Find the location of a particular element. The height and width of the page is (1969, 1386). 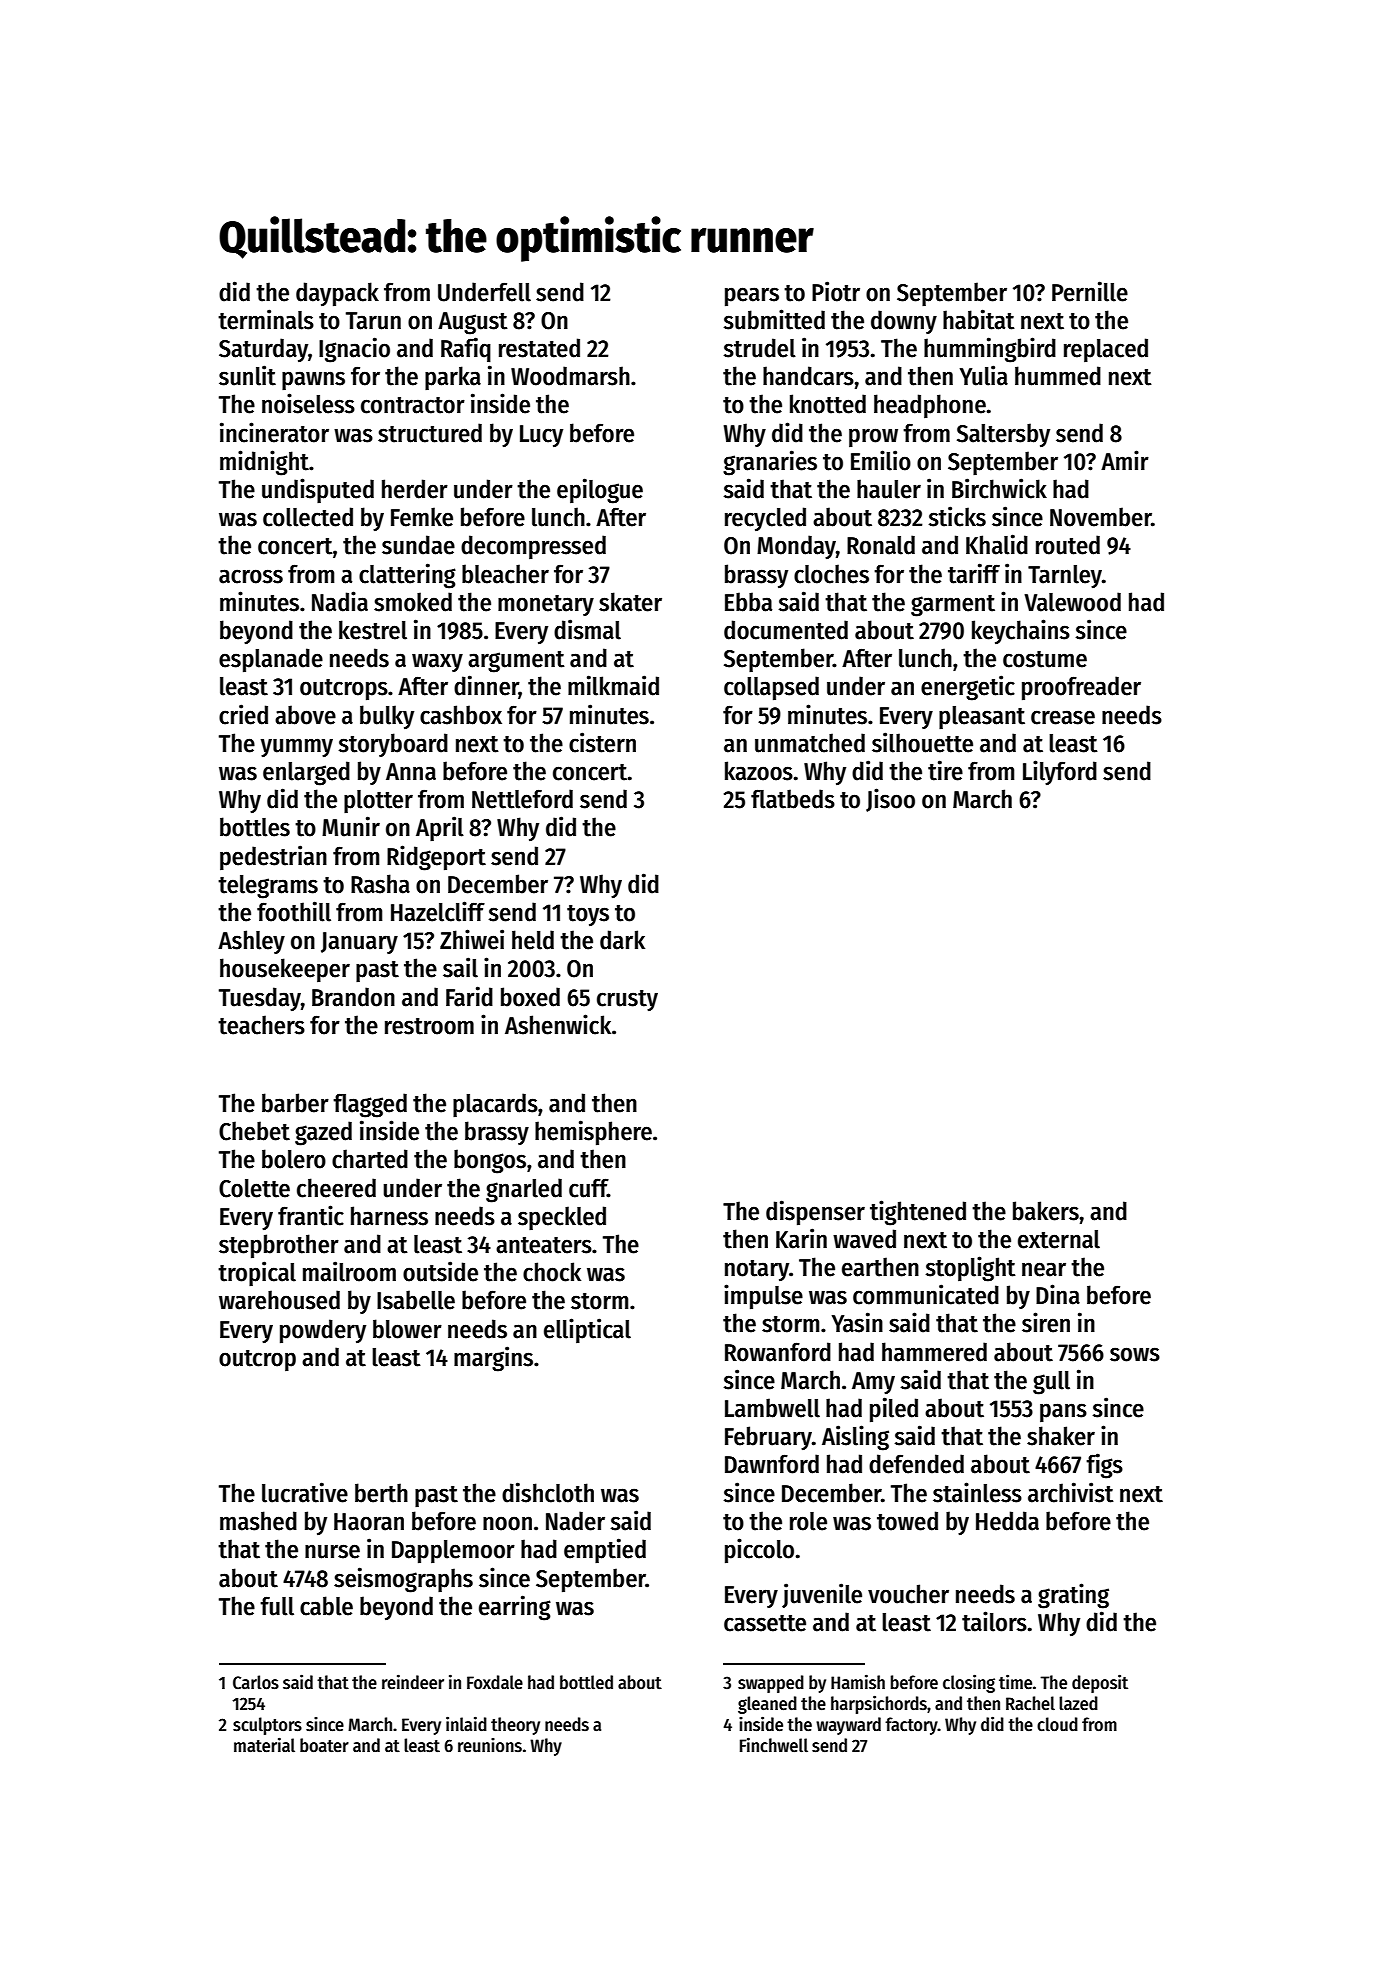

telegrams is located at coordinates (268, 887).
